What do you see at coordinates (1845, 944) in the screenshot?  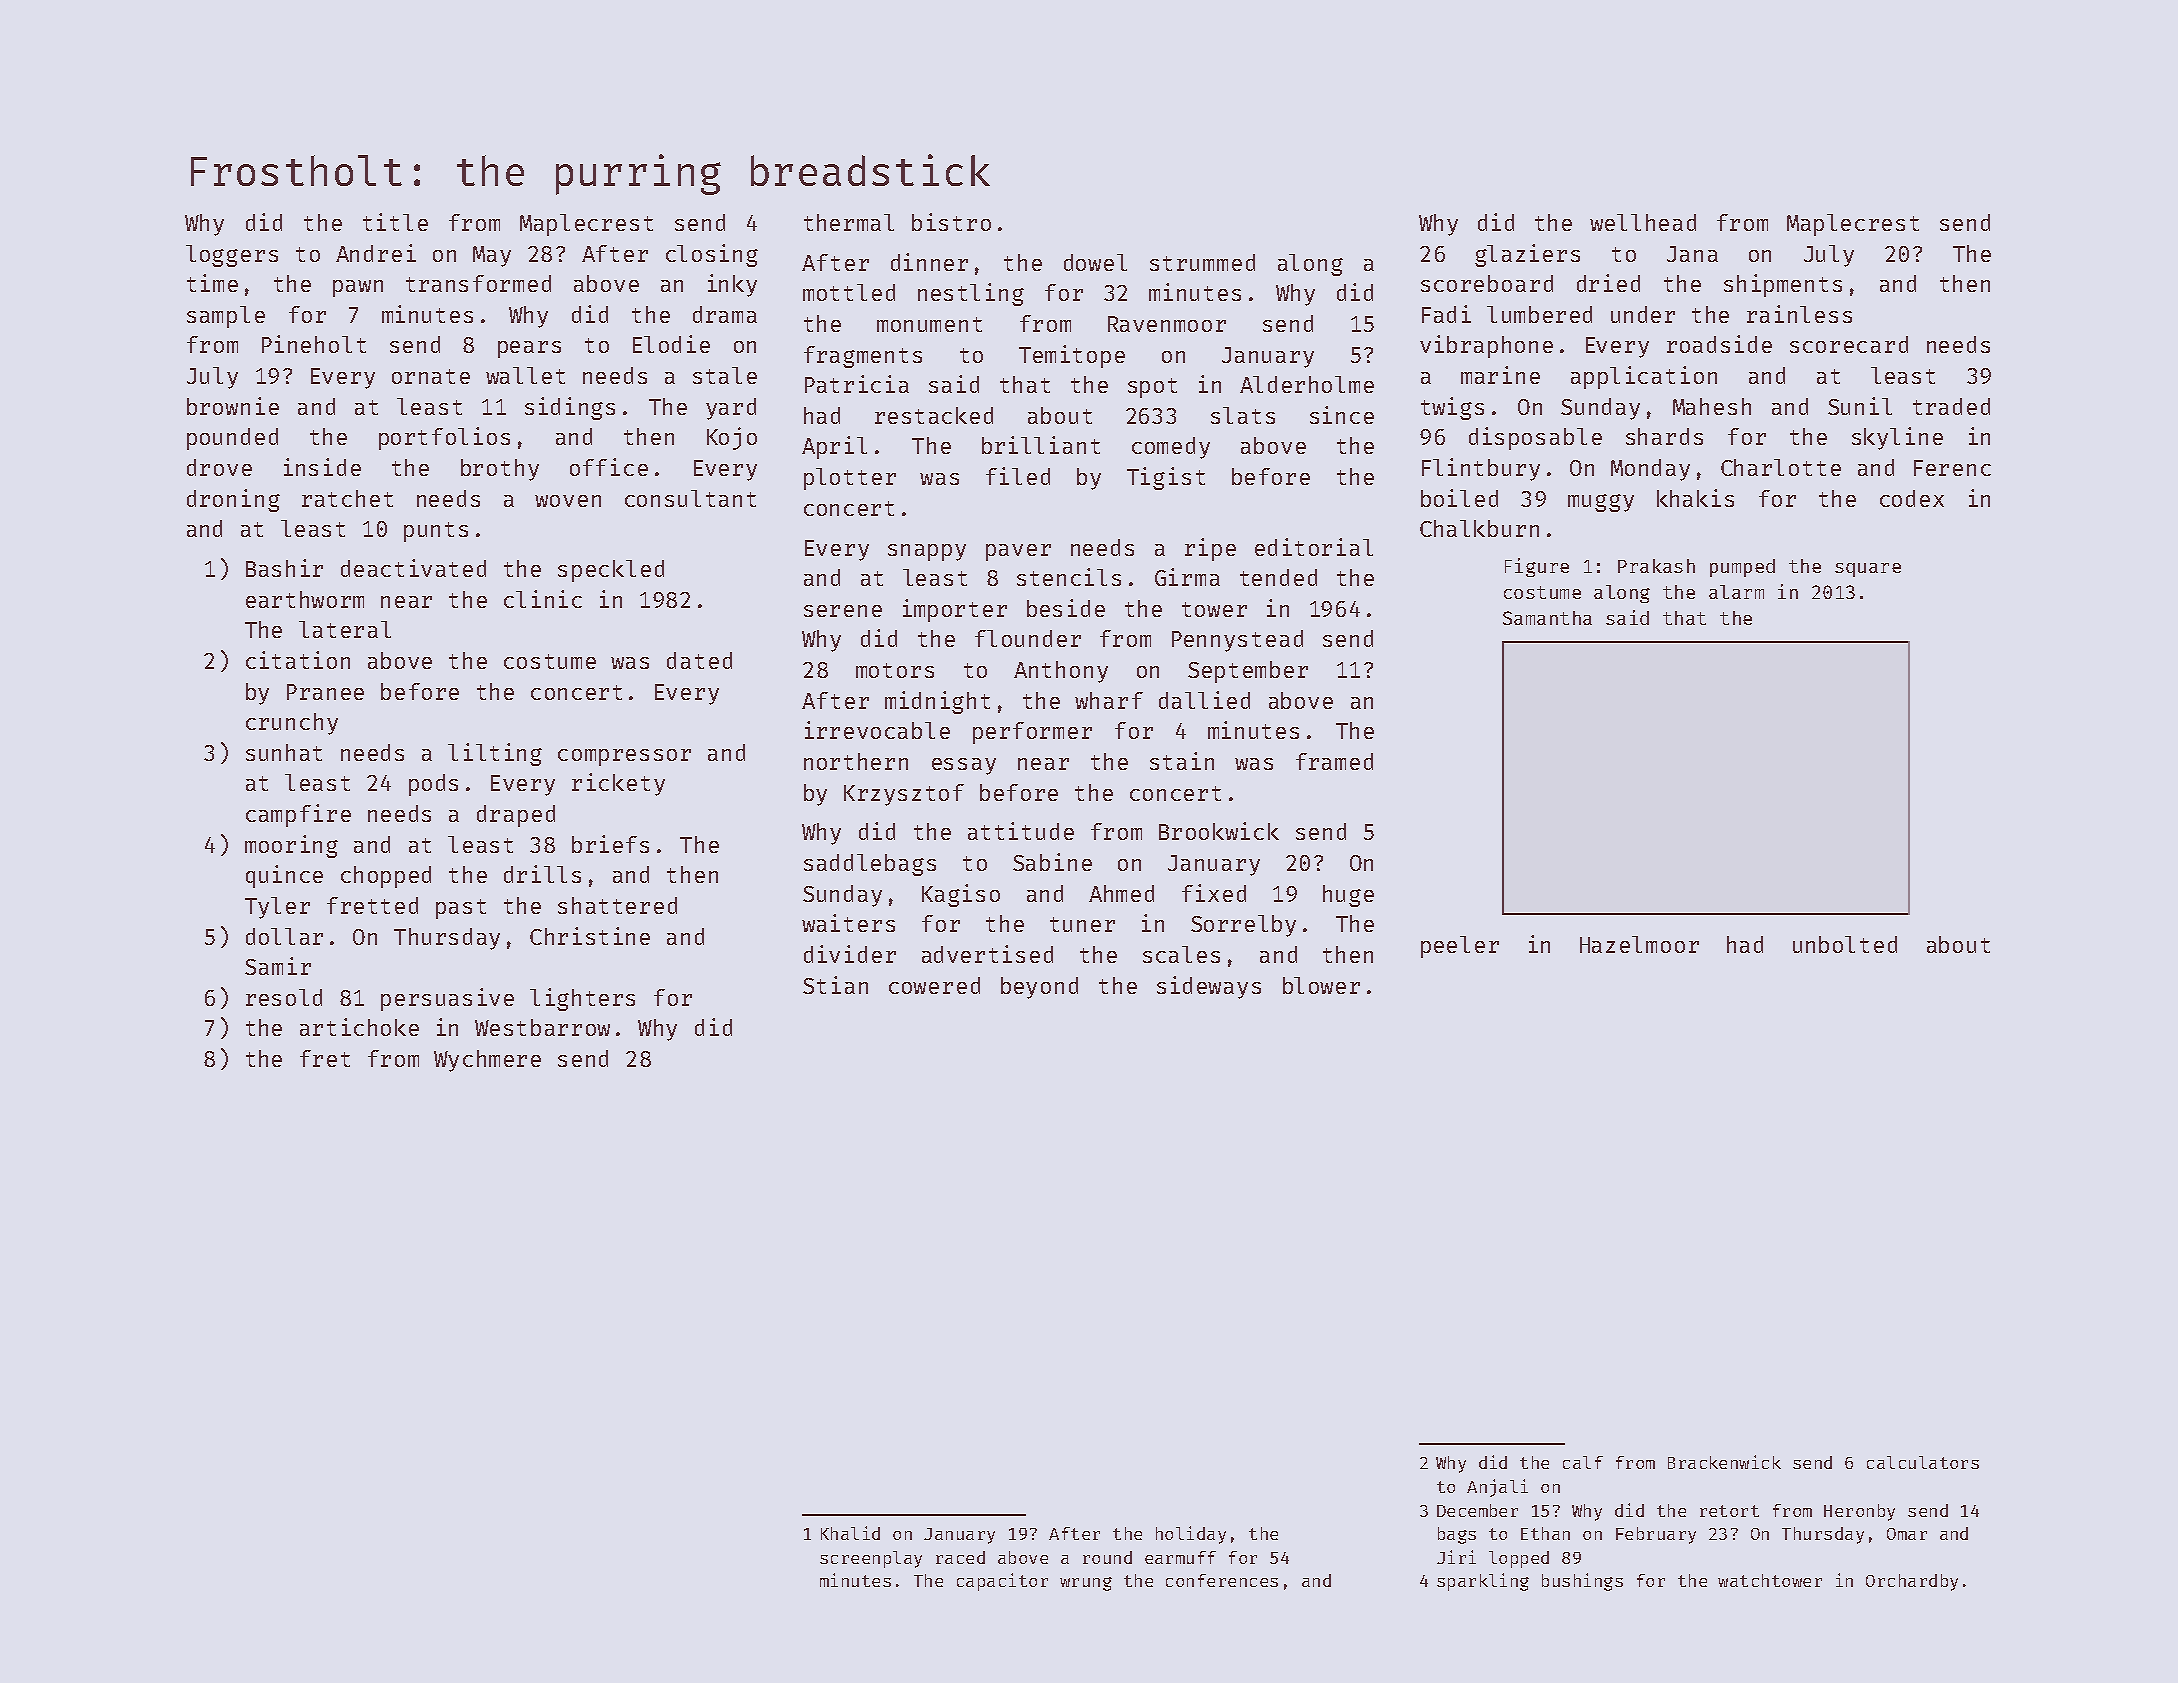 I see `unbolted` at bounding box center [1845, 944].
